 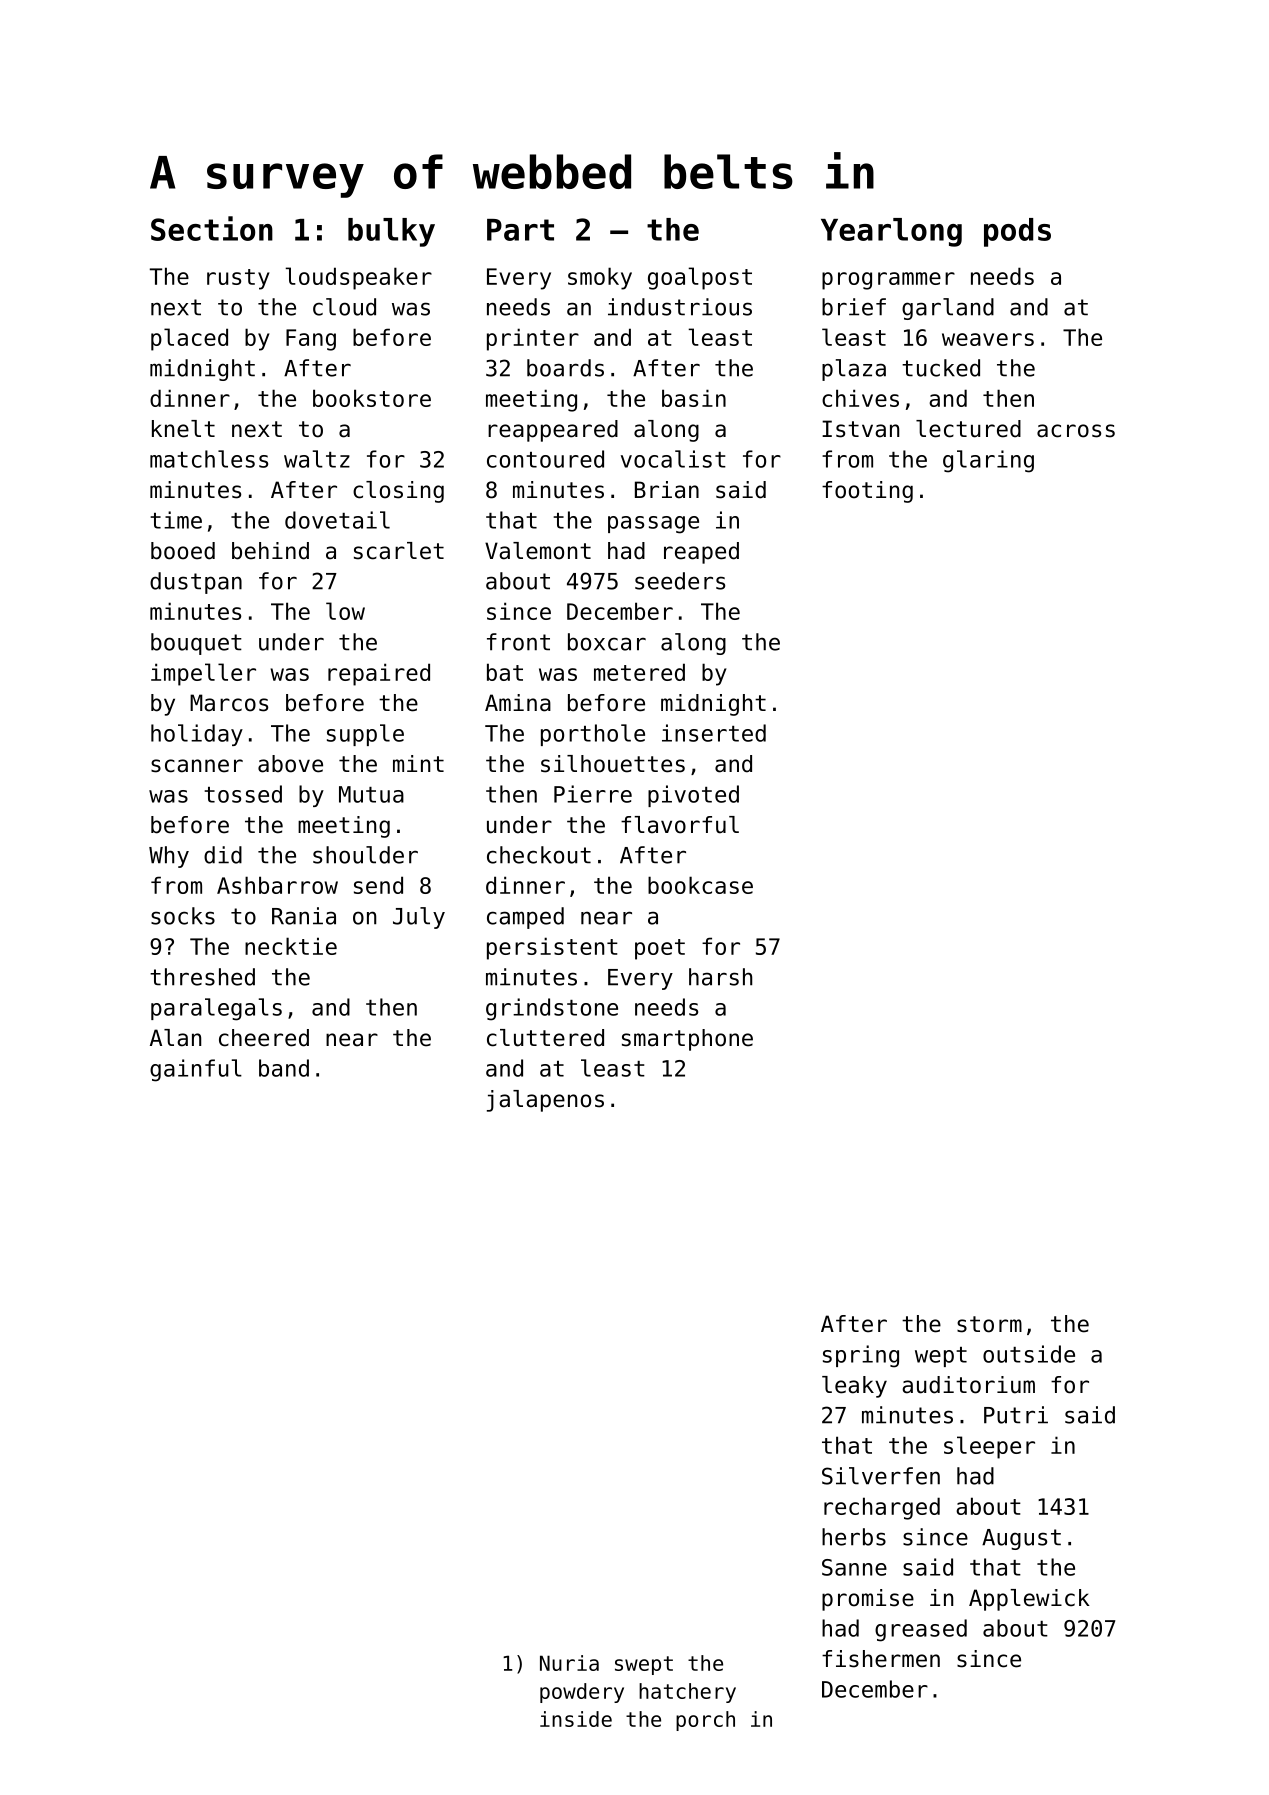 I want to click on Valemont, so click(x=538, y=551).
